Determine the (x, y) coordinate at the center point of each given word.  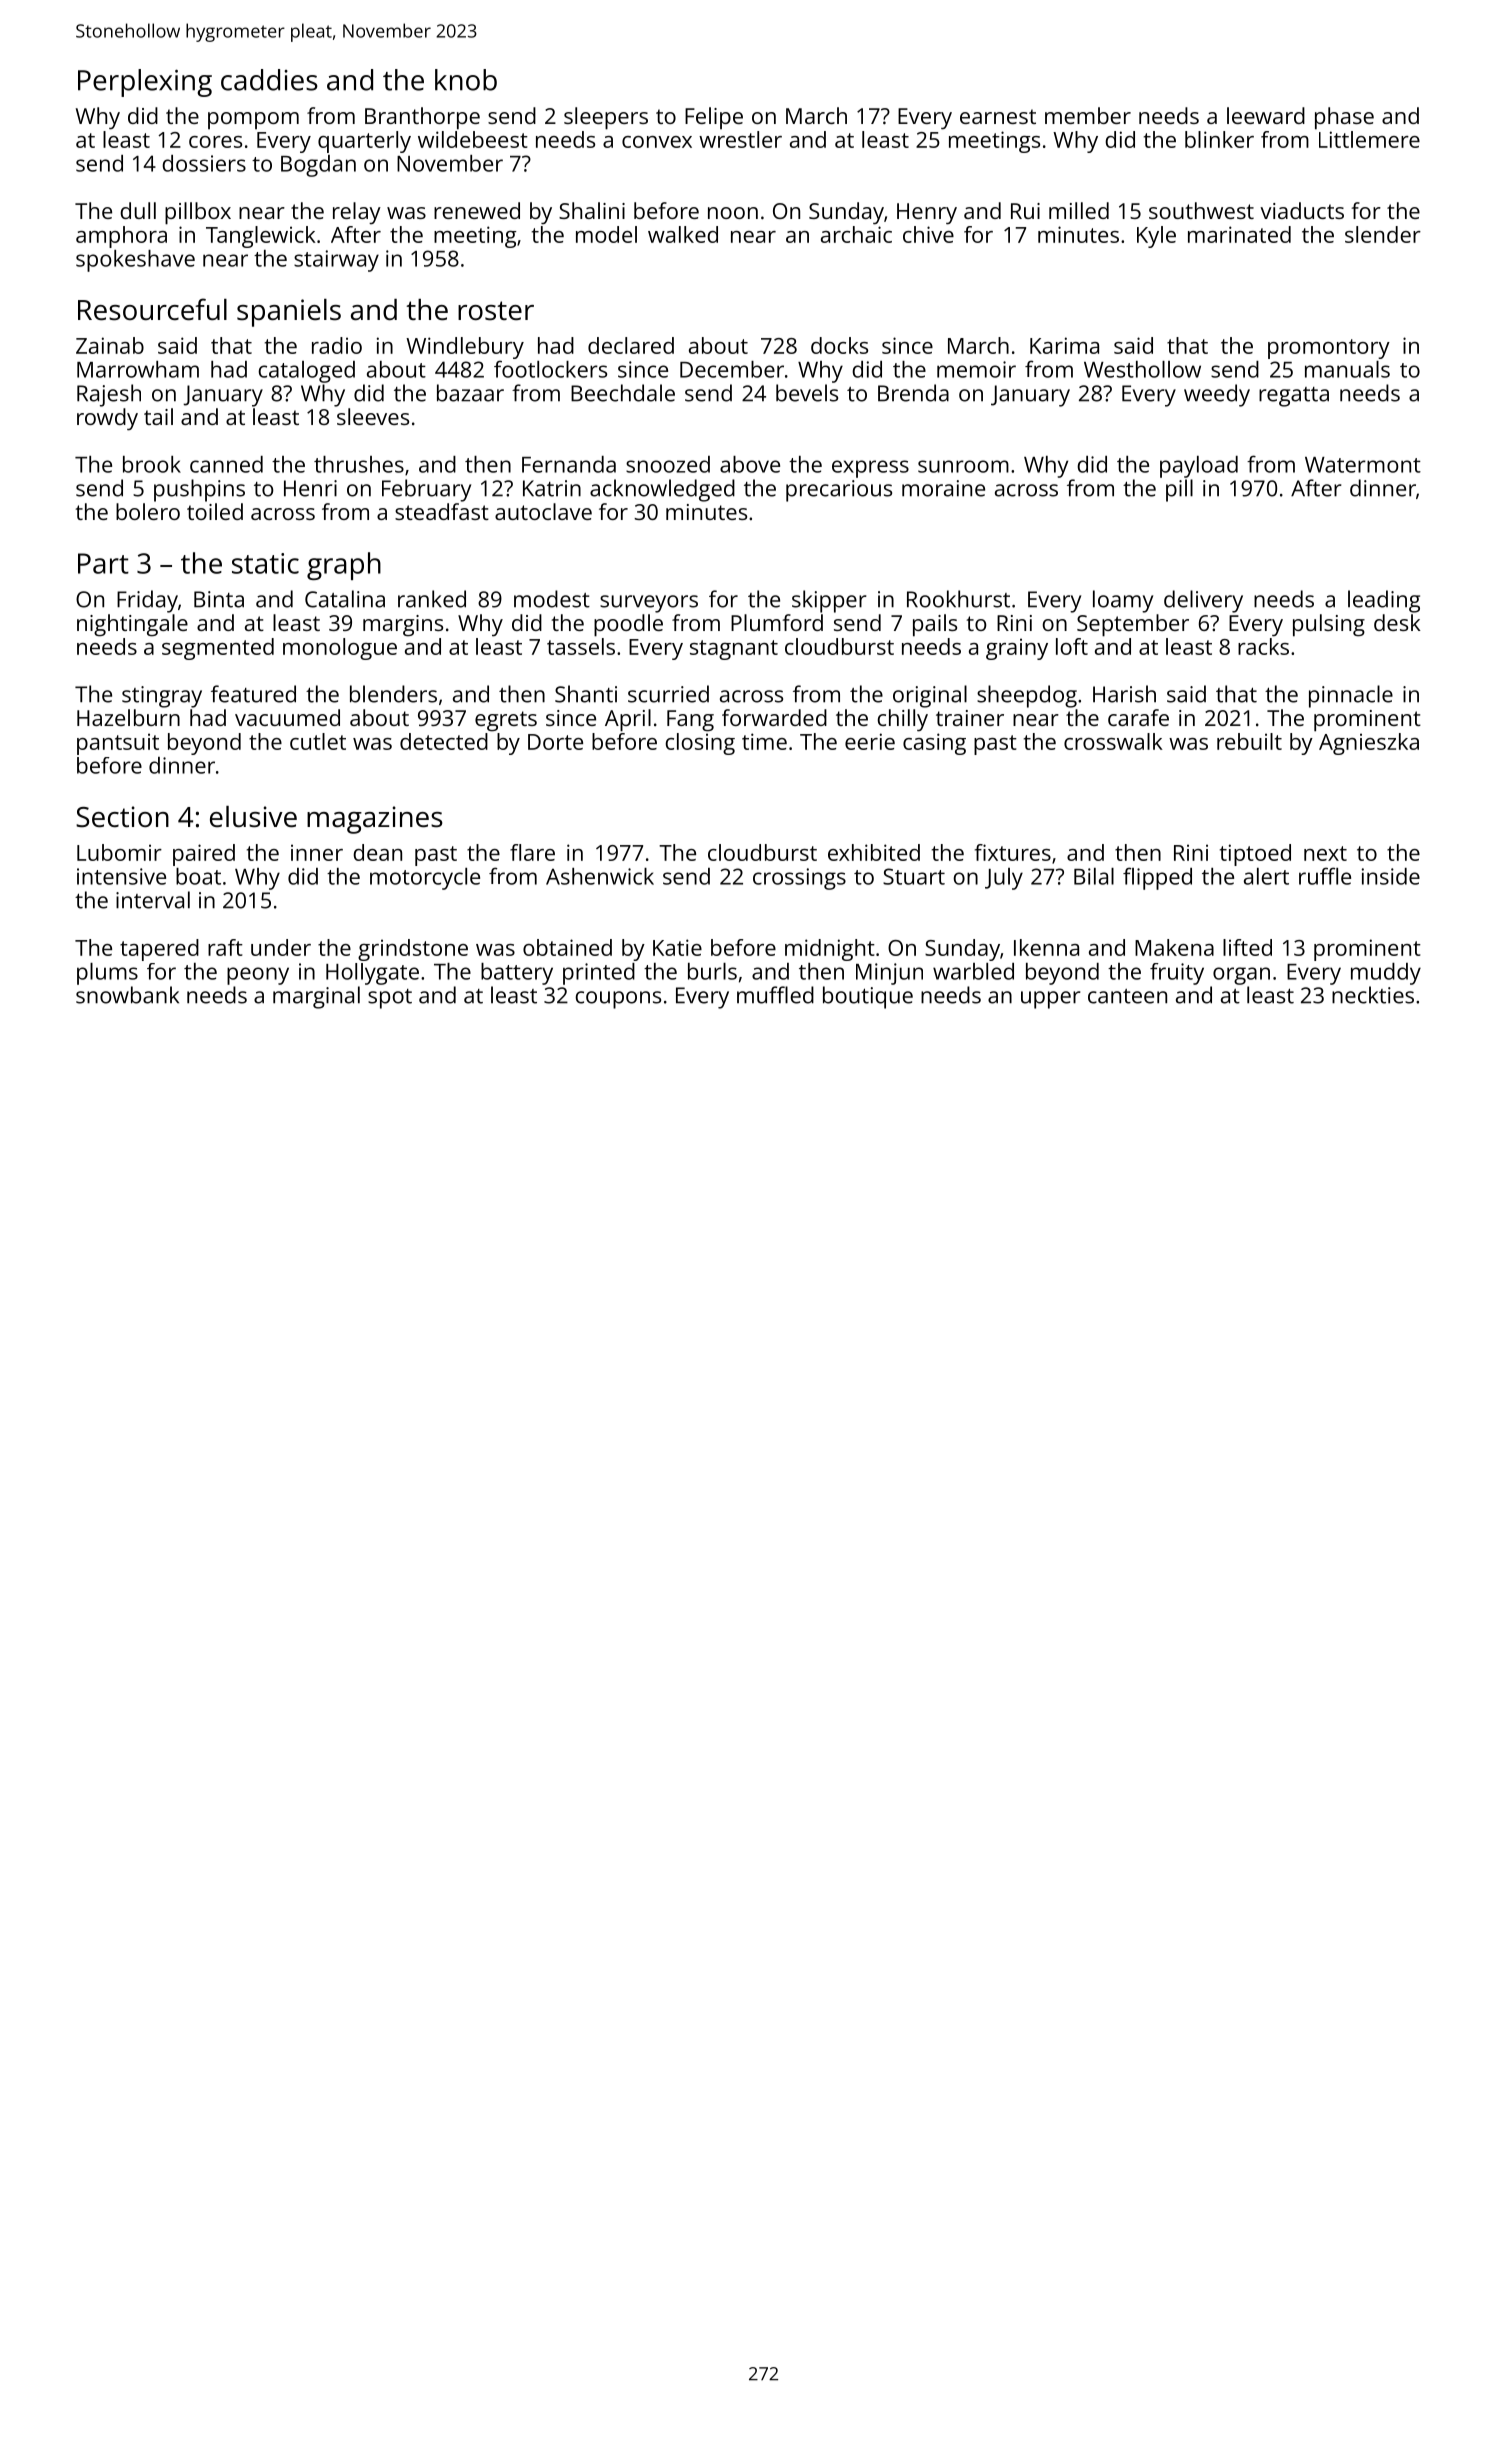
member (1088, 115)
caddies (269, 80)
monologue (340, 649)
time (764, 741)
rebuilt (1249, 741)
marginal (316, 997)
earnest (998, 116)
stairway (336, 261)
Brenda (913, 393)
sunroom (963, 466)
